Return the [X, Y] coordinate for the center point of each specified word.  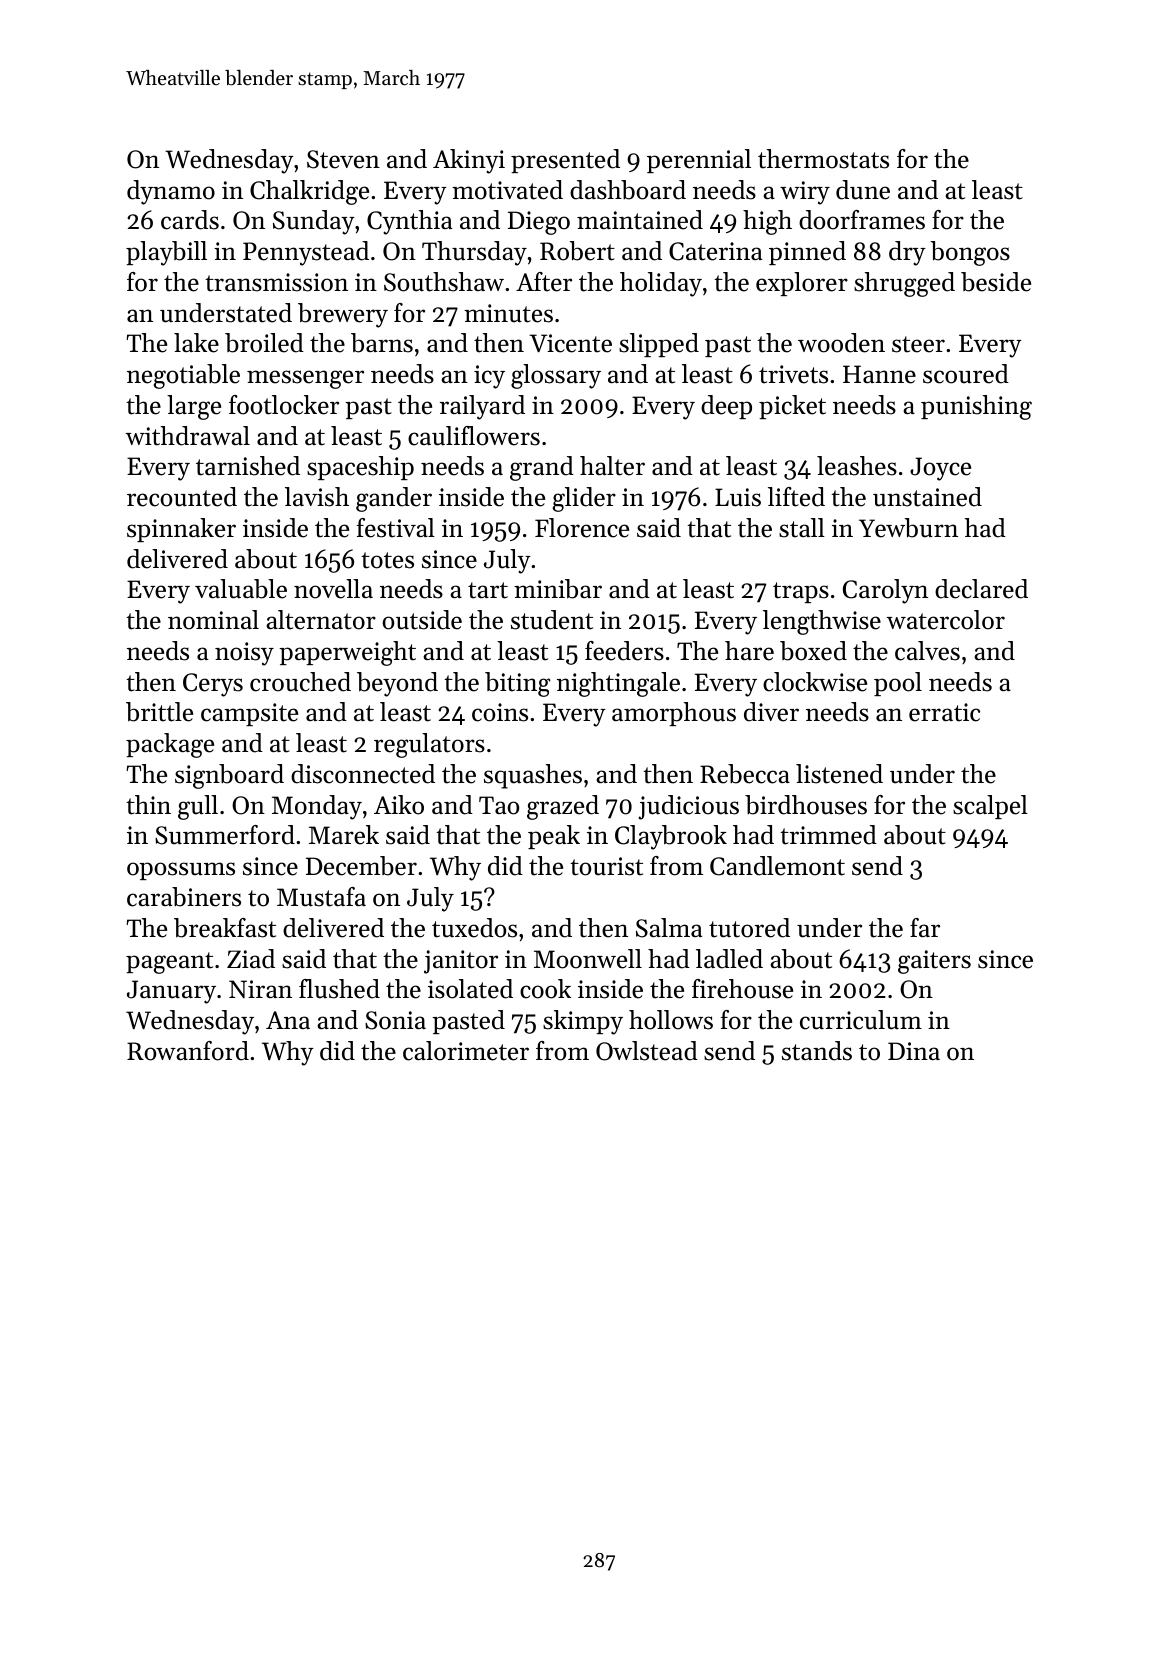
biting [518, 684]
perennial [699, 161]
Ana [288, 1020]
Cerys [213, 685]
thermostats [823, 159]
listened [839, 774]
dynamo [171, 192]
